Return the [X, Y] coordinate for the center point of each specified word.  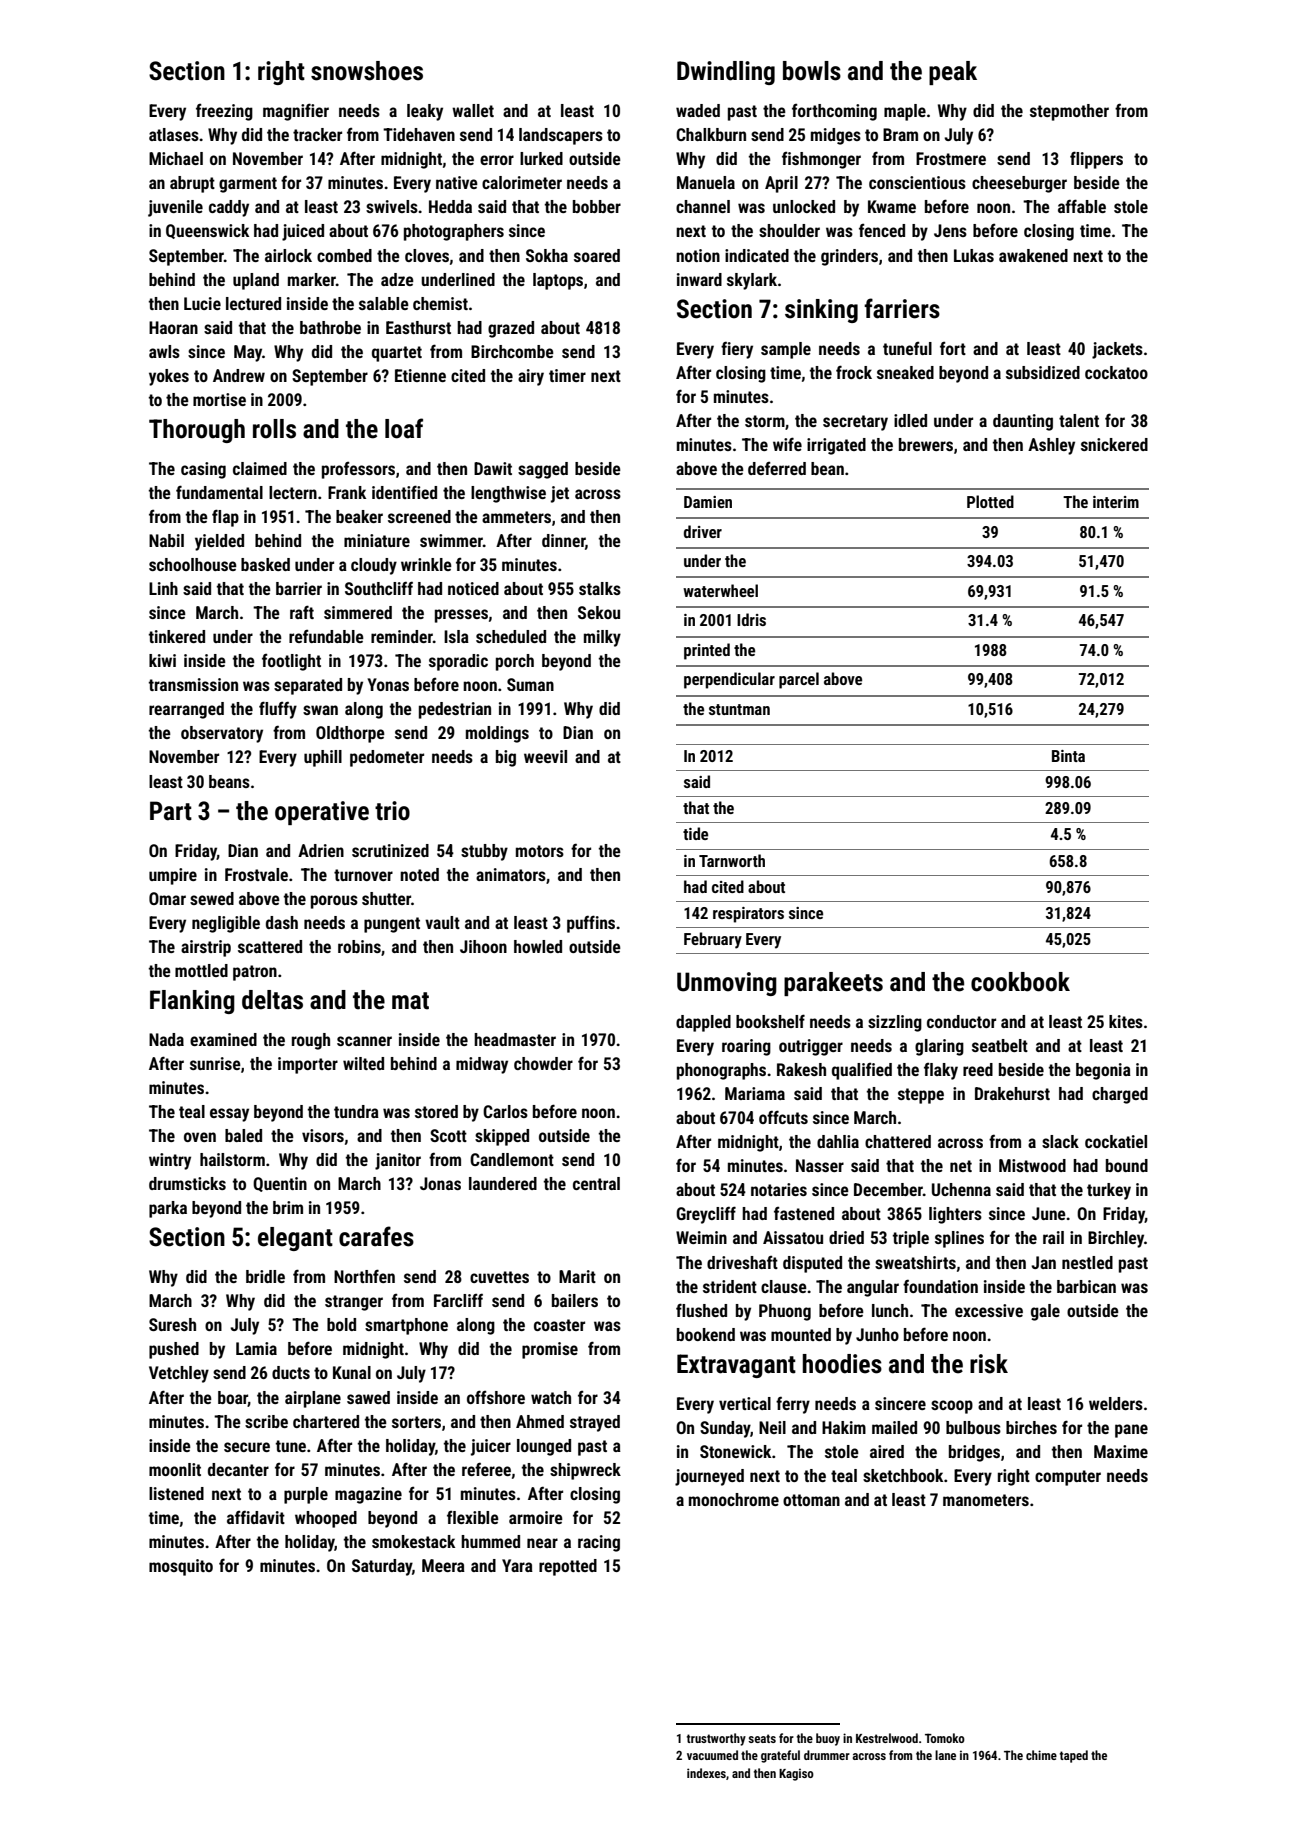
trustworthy [716, 1739]
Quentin [280, 1184]
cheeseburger [1019, 184]
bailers [575, 1300]
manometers [986, 1500]
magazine [368, 1495]
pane [1131, 1431]
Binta [1068, 756]
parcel [799, 680]
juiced [303, 232]
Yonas [388, 684]
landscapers [561, 136]
